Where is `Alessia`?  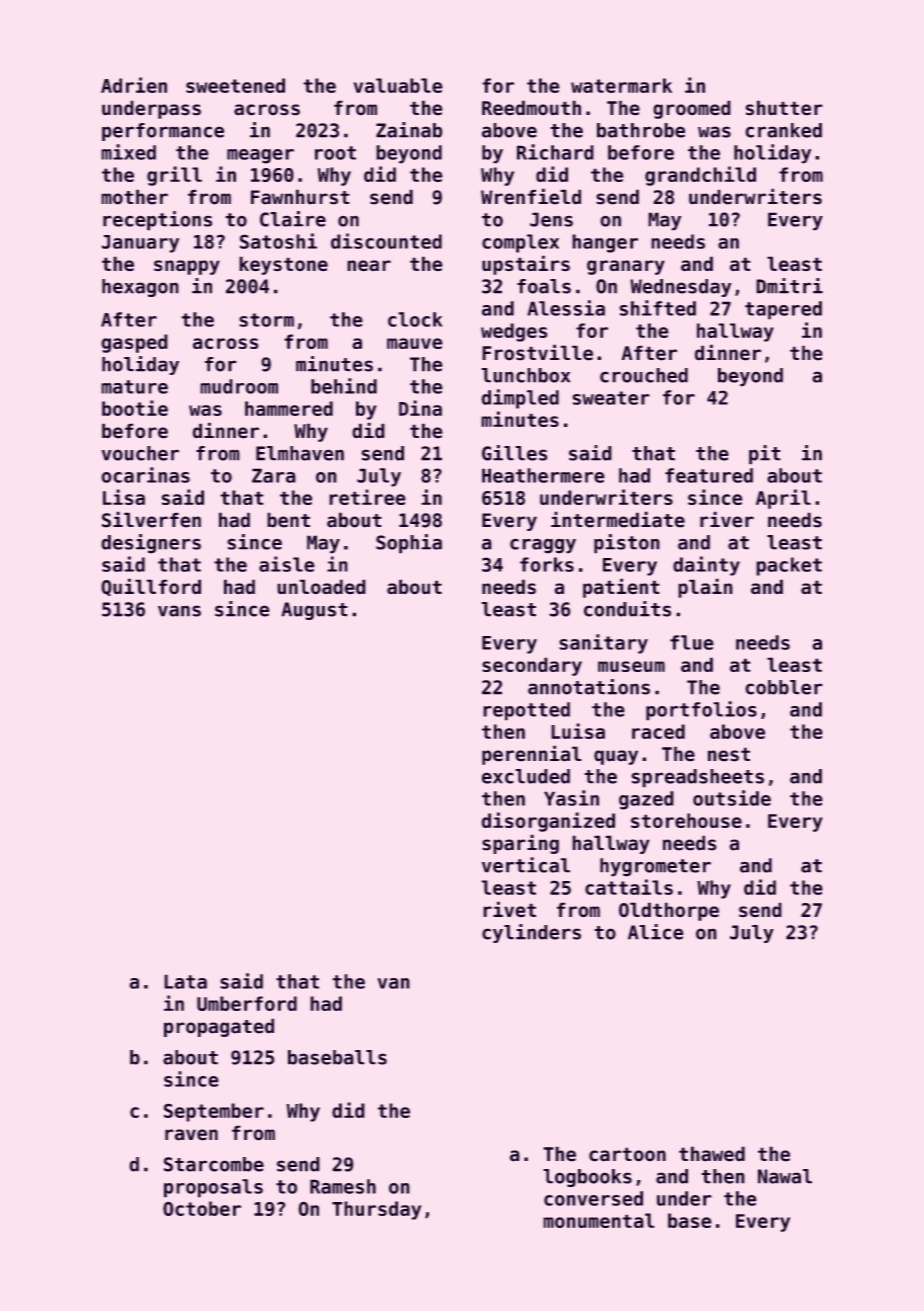 Alessia is located at coordinates (566, 308).
